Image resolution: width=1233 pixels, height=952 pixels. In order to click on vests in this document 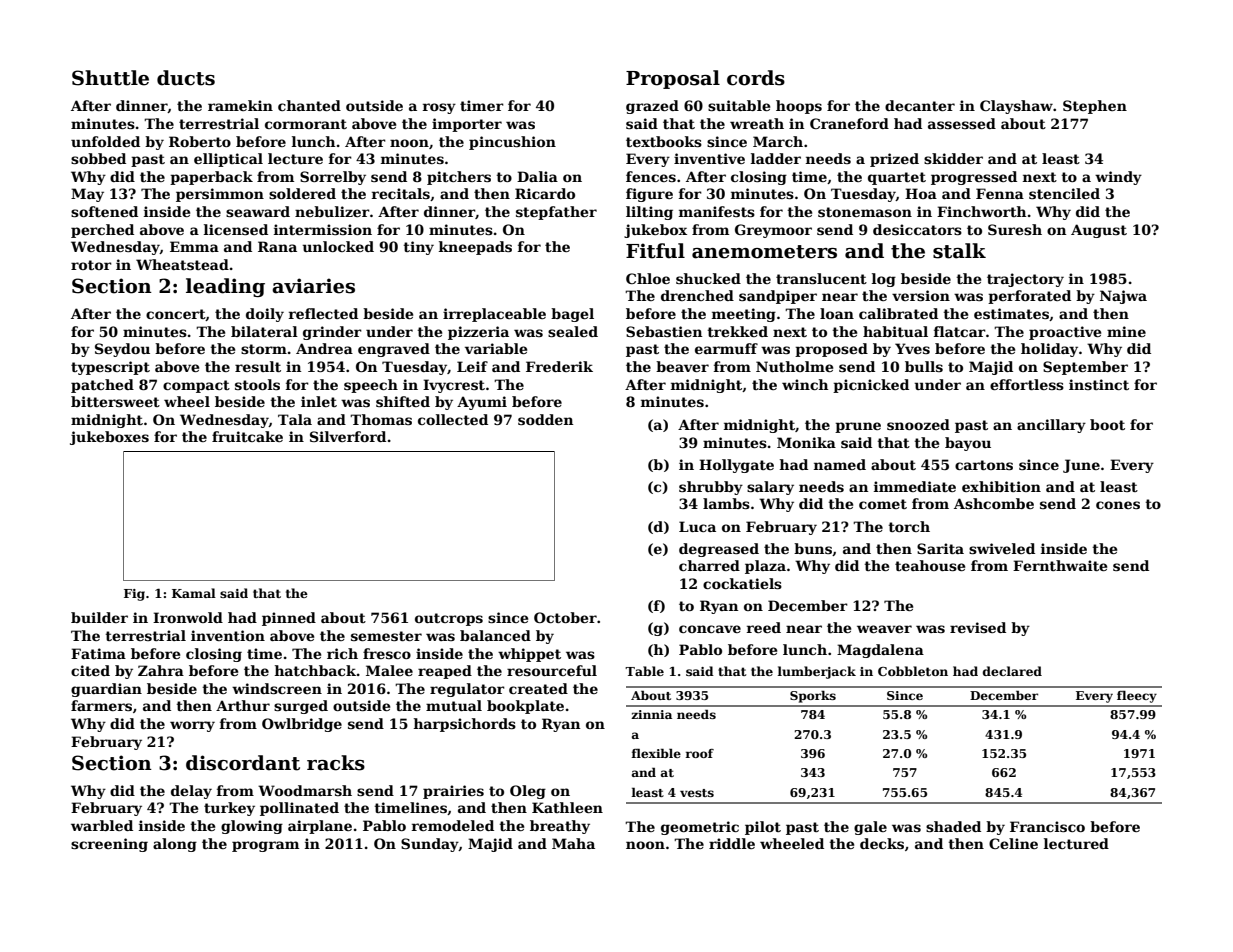, I will do `click(697, 793)`.
